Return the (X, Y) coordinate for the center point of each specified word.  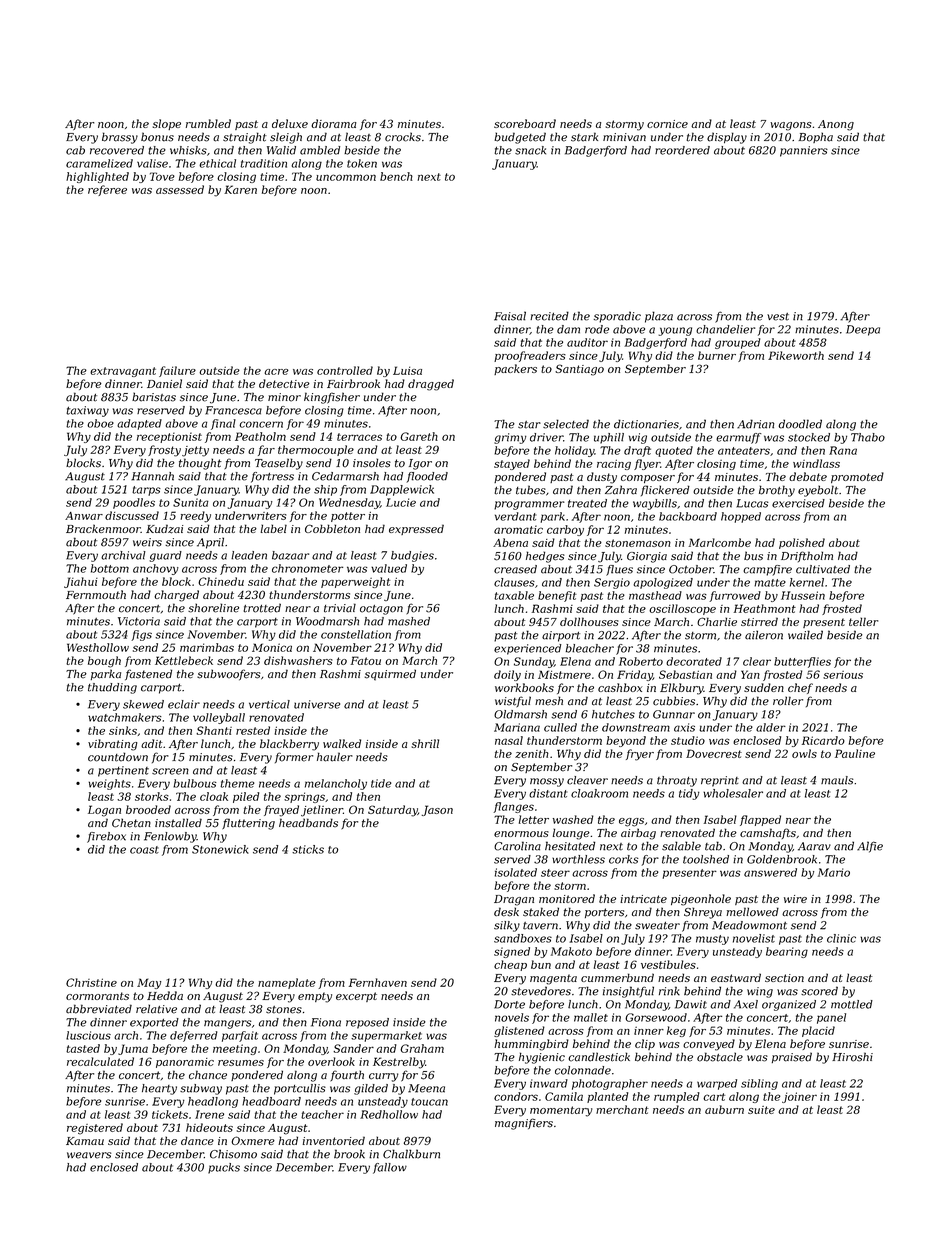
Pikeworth (796, 355)
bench (396, 176)
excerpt (356, 997)
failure (177, 371)
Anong (836, 125)
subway (201, 1089)
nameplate (287, 983)
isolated (516, 872)
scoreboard (525, 123)
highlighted (97, 177)
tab (713, 846)
